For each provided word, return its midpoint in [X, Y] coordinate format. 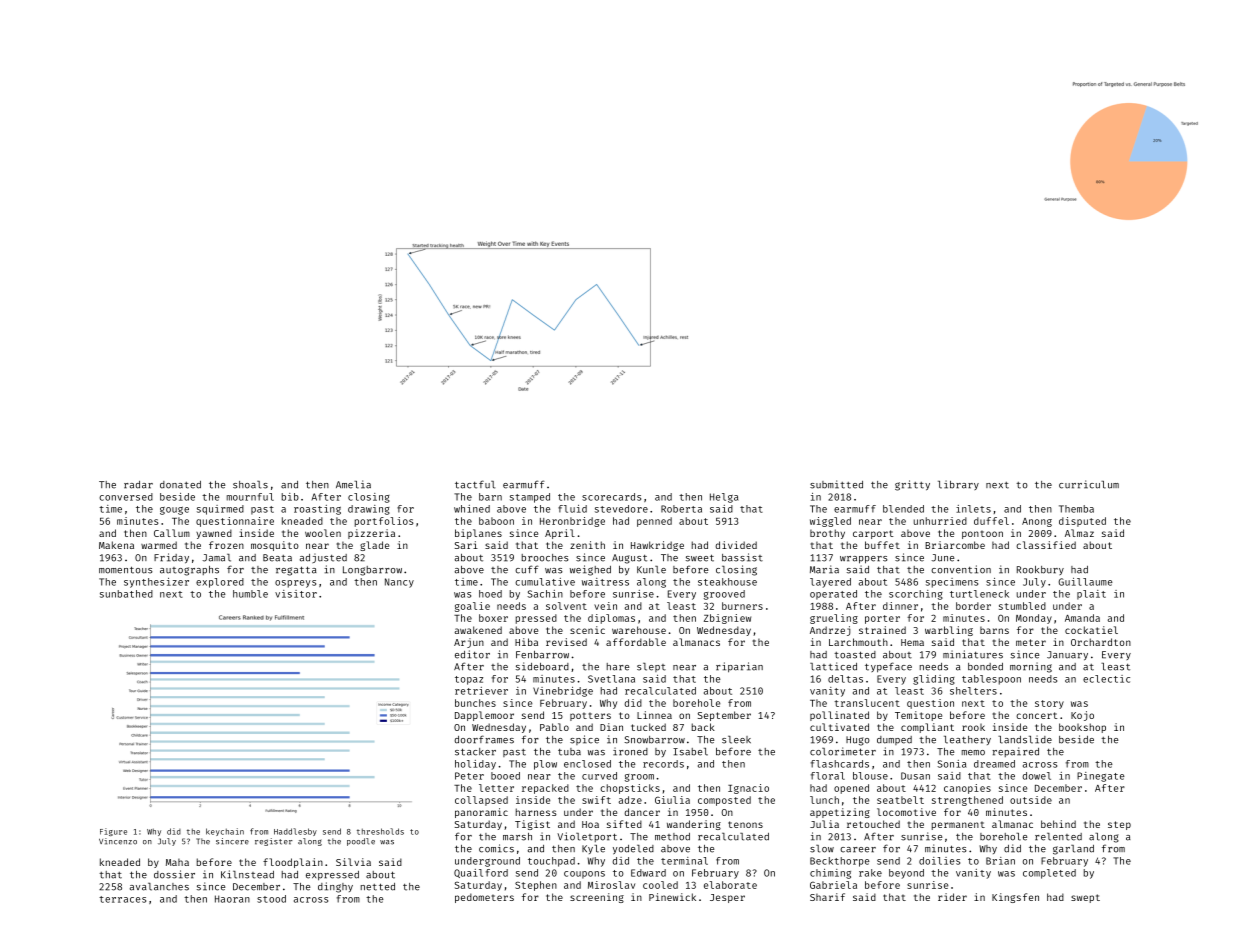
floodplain [293, 863]
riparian [739, 667]
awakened [478, 630]
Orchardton [1101, 642]
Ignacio [748, 789]
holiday [475, 765]
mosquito [275, 546]
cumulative [545, 582]
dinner [900, 606]
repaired [1015, 752]
